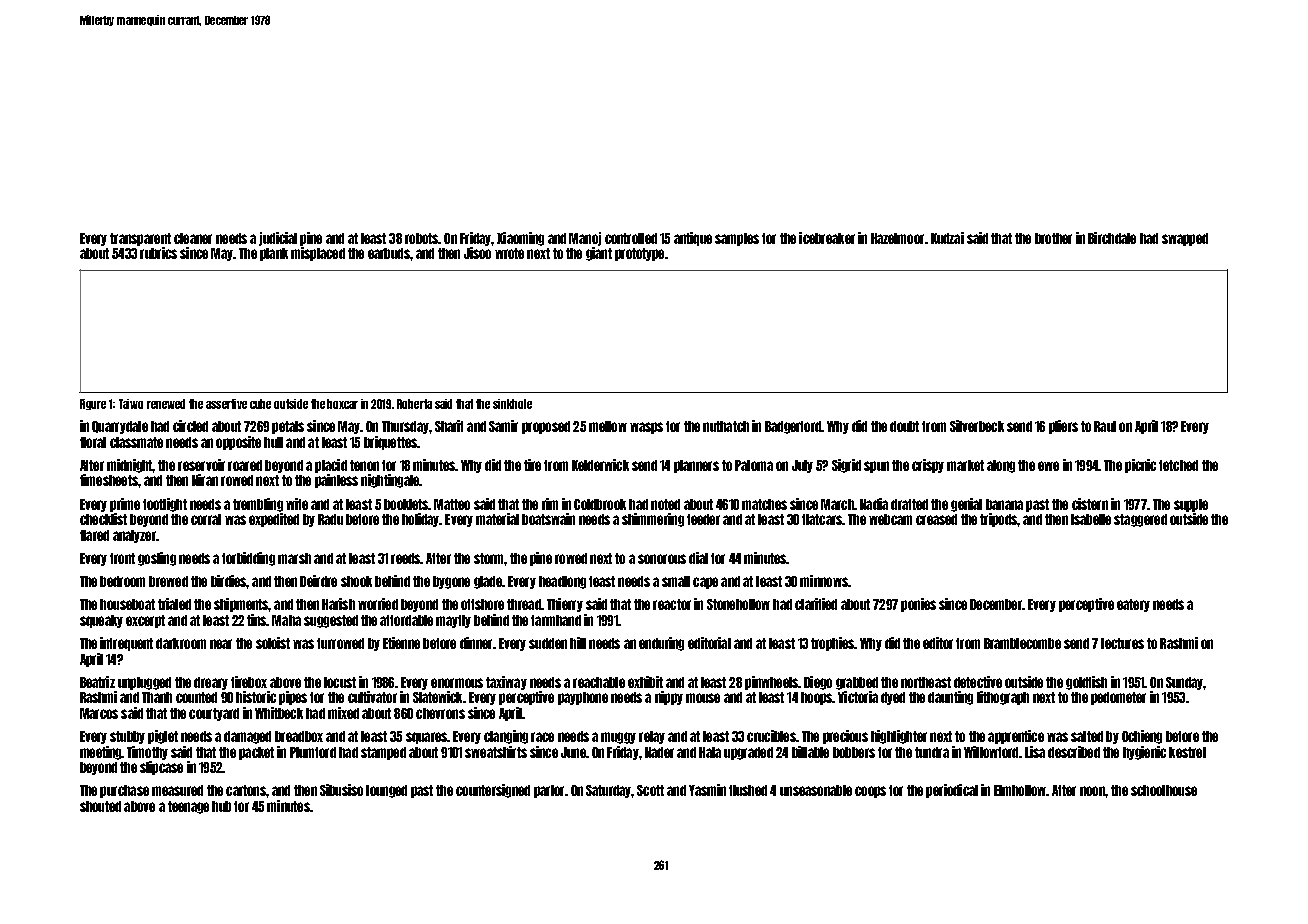  What do you see at coordinates (1053, 238) in the document?
I see `brother` at bounding box center [1053, 238].
